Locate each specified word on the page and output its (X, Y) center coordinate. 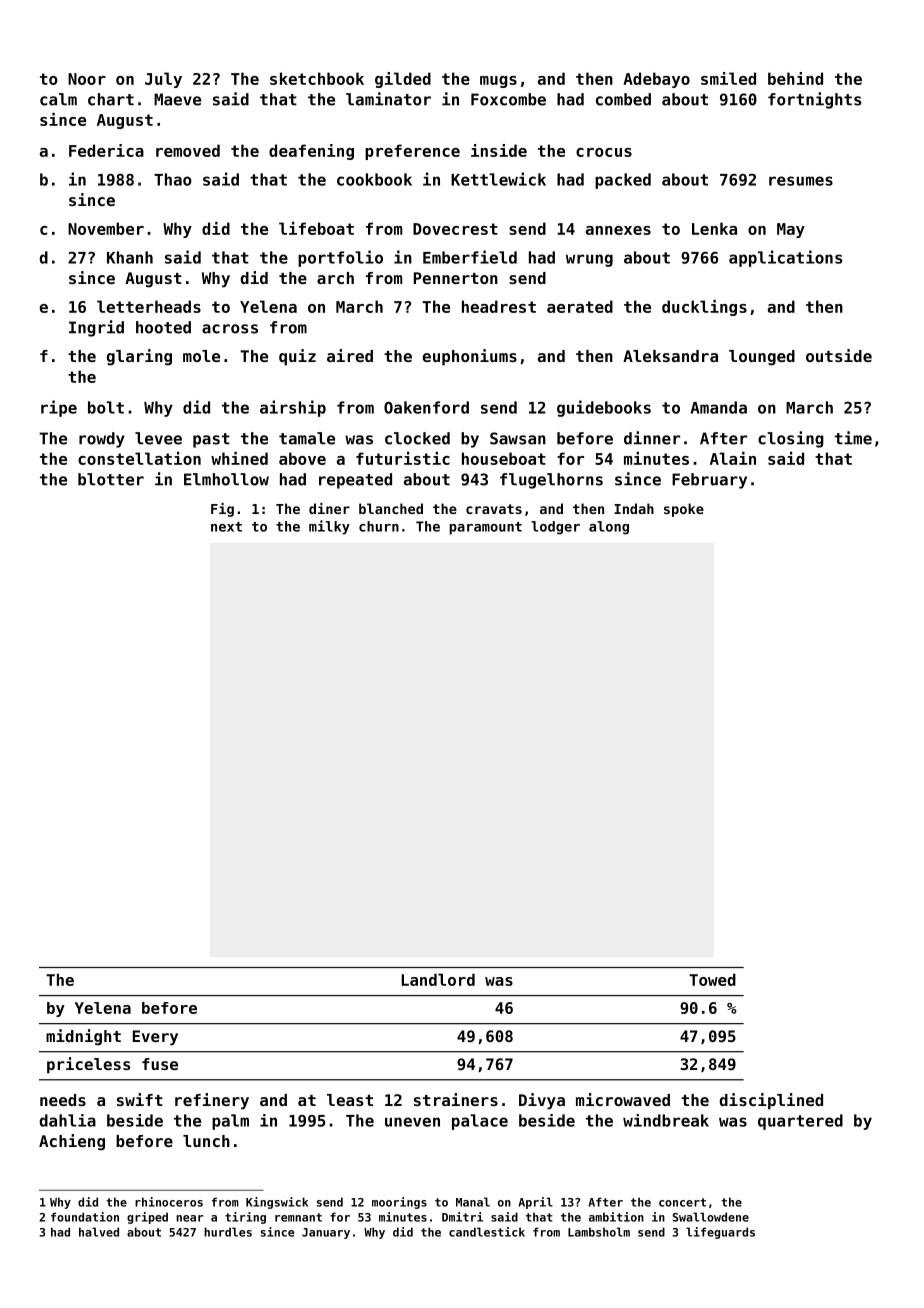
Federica (106, 150)
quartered (800, 1122)
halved (99, 1232)
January (326, 1233)
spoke (684, 510)
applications (785, 258)
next (226, 527)
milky (329, 527)
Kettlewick (498, 179)
